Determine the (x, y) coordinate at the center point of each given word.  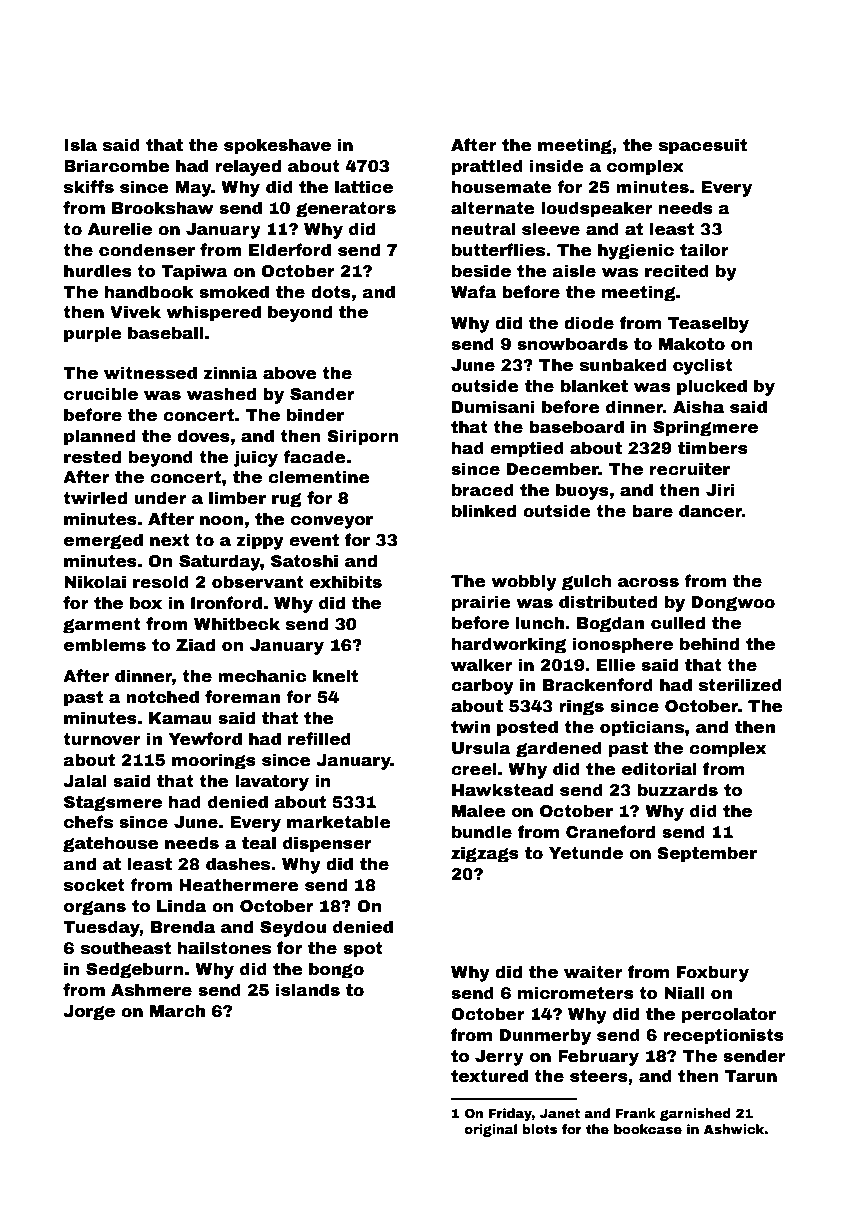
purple (93, 334)
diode (589, 323)
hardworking (509, 645)
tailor (704, 250)
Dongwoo (733, 604)
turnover (102, 739)
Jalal (85, 781)
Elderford (290, 250)
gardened (559, 749)
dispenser (327, 844)
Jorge (89, 1013)
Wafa (473, 292)
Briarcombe (117, 166)
